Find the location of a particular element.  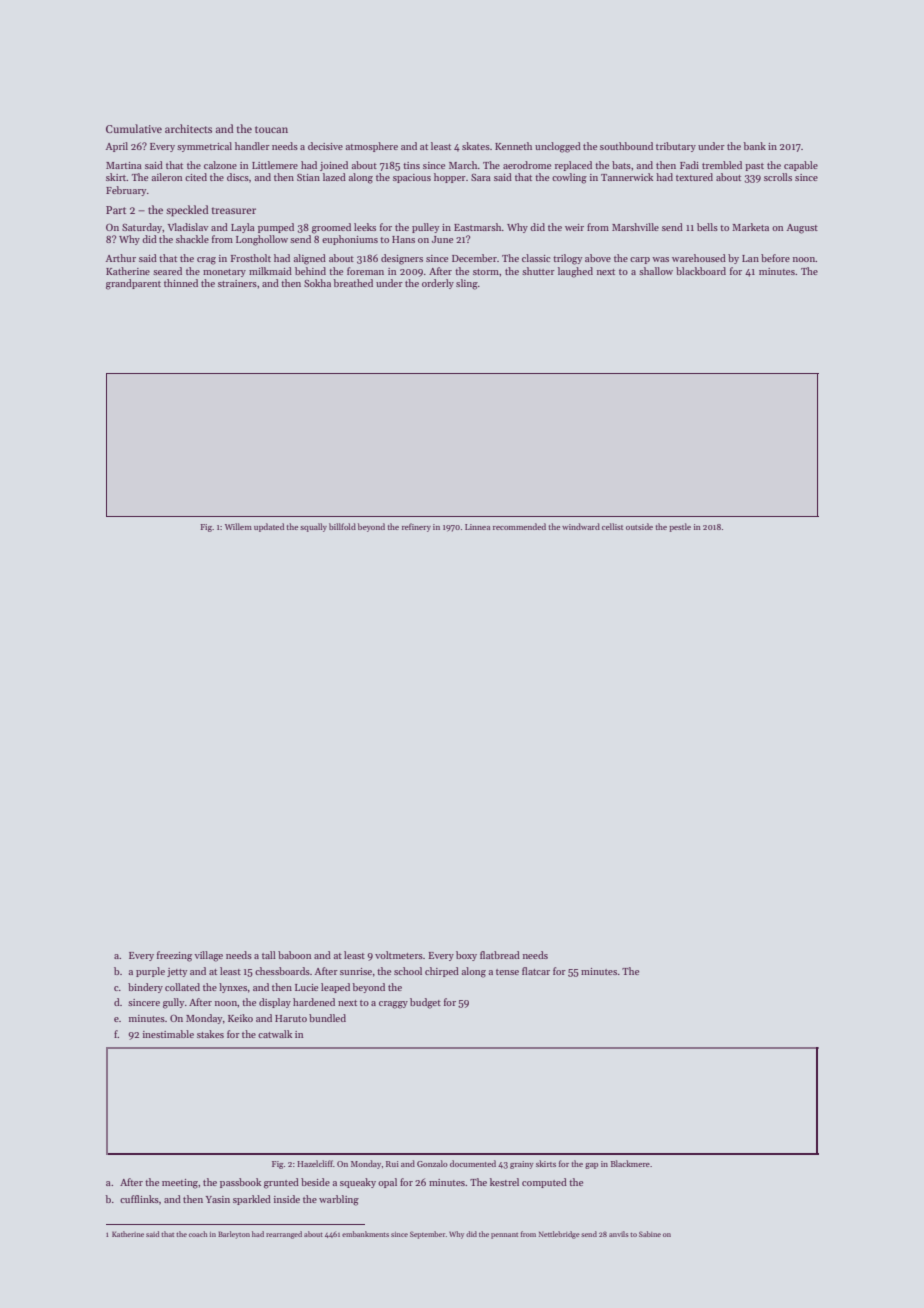

pestle is located at coordinates (680, 527).
